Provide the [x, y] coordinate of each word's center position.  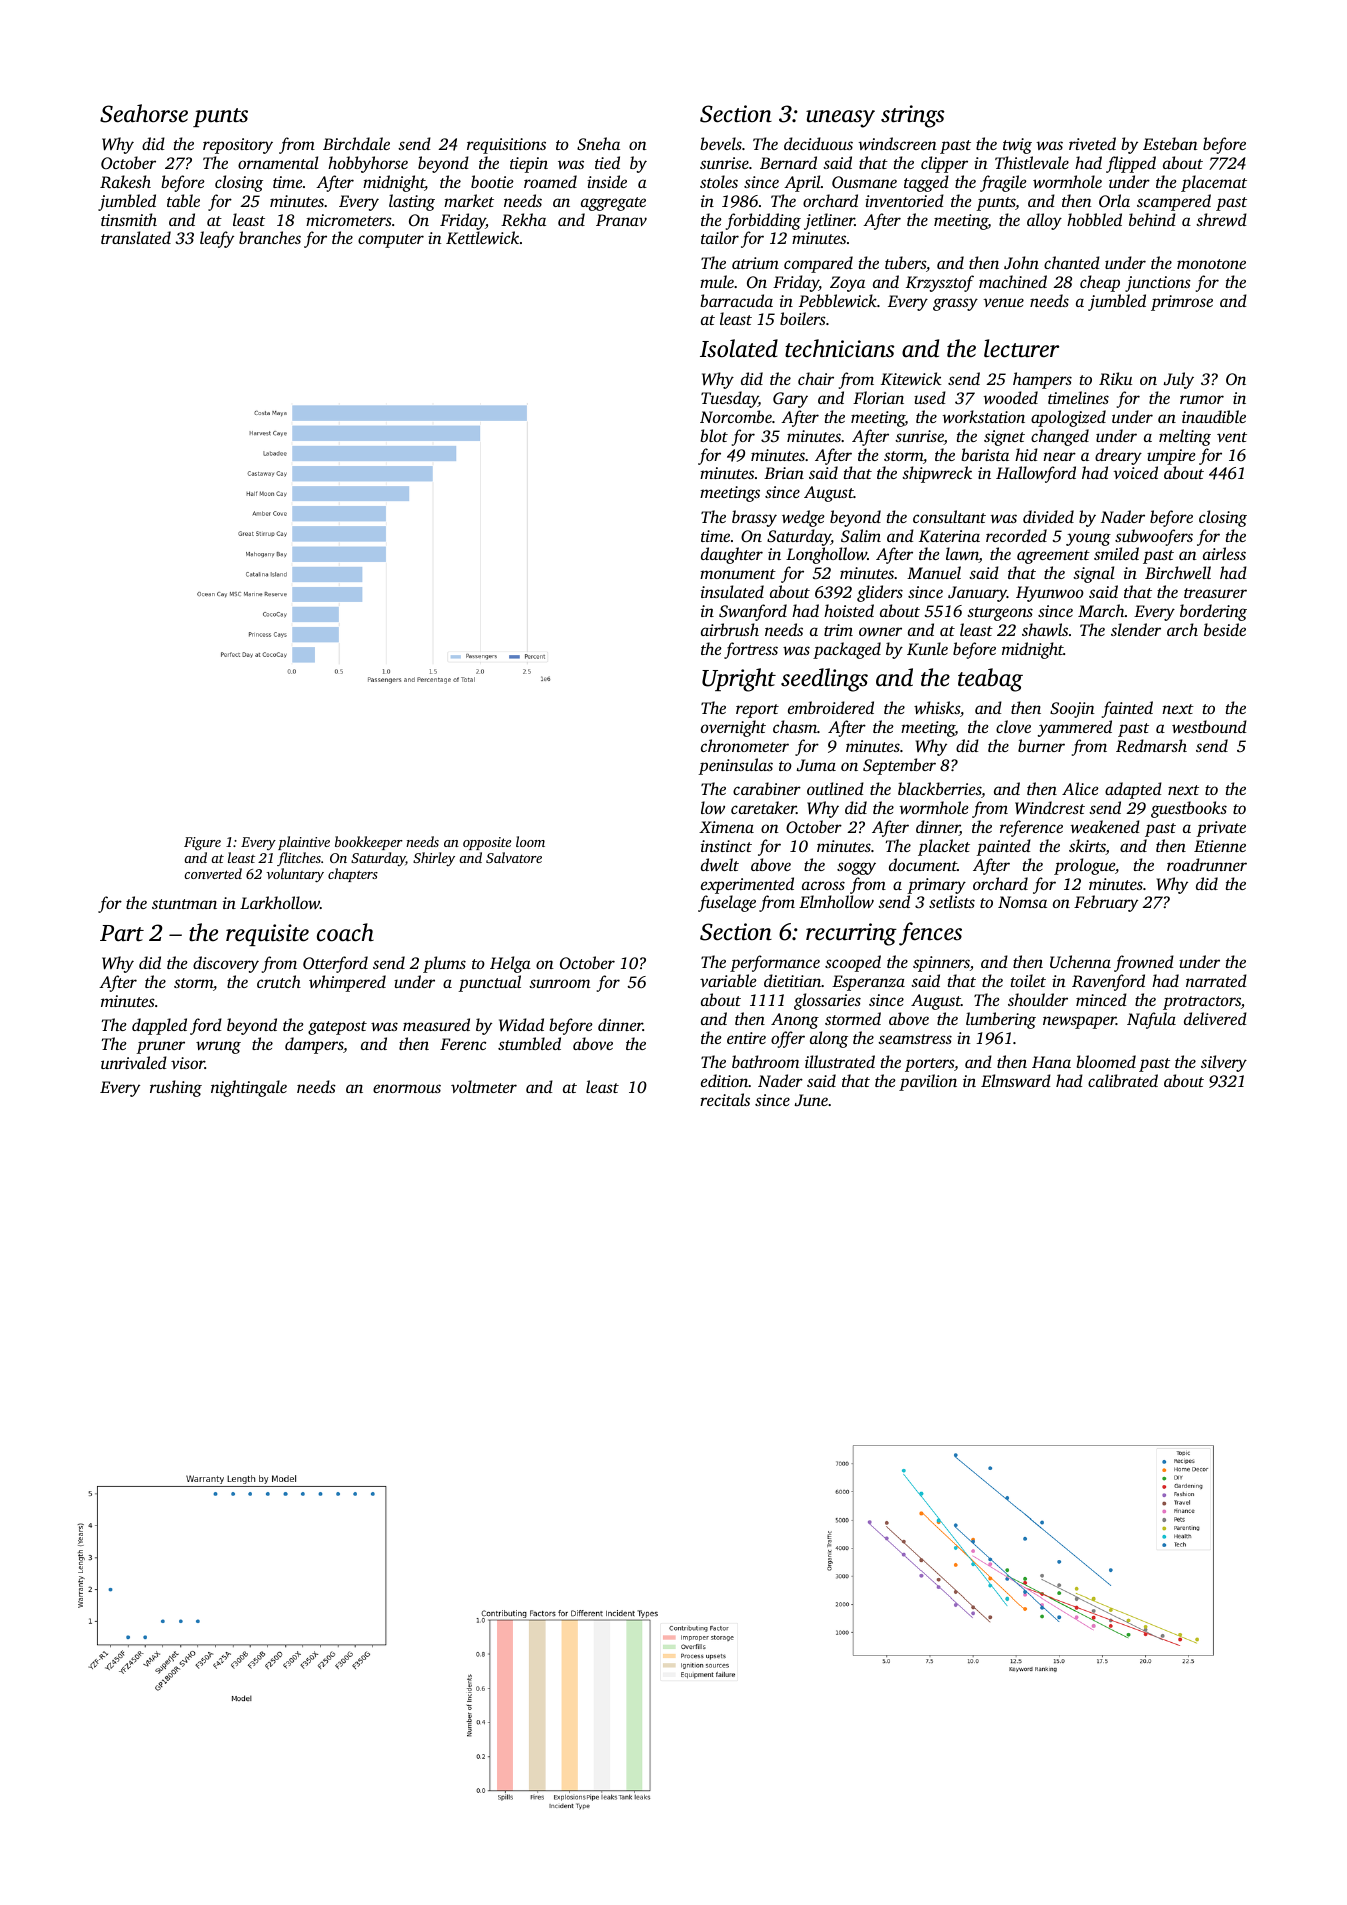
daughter [732, 555]
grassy [955, 304]
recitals [725, 1099]
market [469, 200]
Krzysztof [940, 283]
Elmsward [1016, 1080]
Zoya [847, 284]
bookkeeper [369, 843]
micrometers [349, 220]
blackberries [939, 788]
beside [1225, 629]
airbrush [730, 629]
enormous [407, 1088]
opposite [487, 843]
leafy [217, 239]
